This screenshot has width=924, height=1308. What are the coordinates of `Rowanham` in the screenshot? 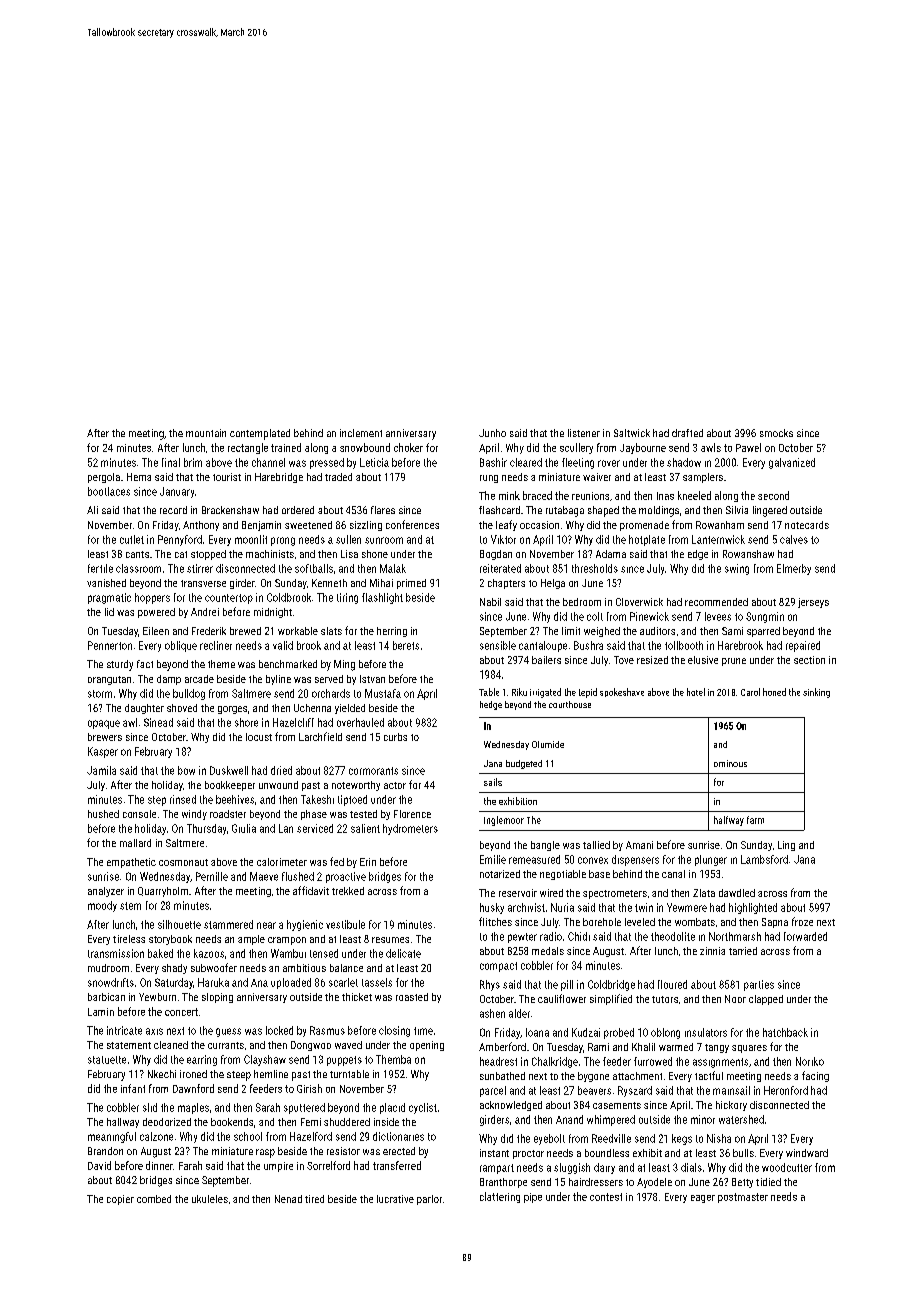 It's located at (720, 525).
